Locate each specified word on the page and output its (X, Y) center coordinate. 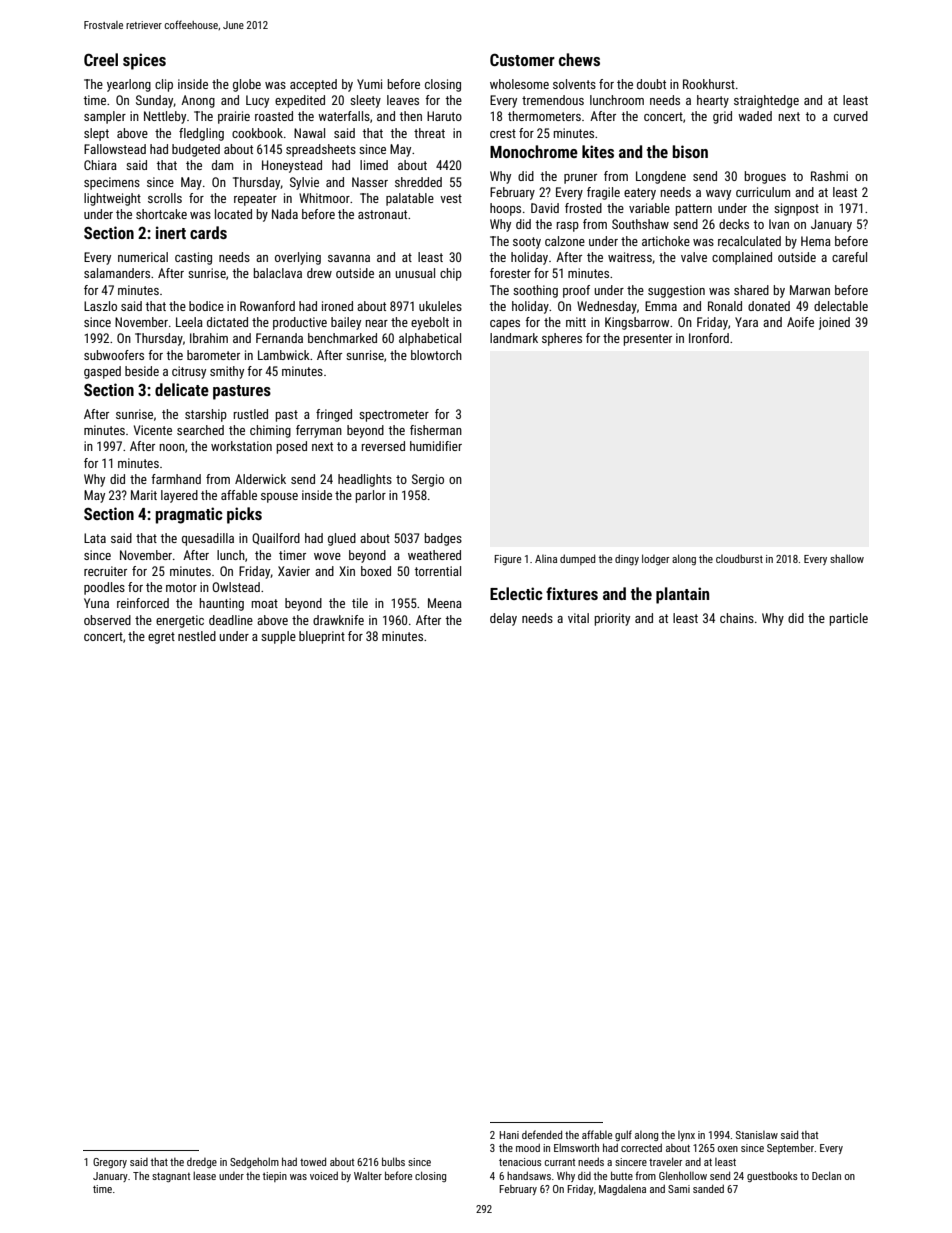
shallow (847, 558)
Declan (826, 1175)
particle (849, 619)
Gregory (110, 1163)
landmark (514, 338)
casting (193, 258)
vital (578, 618)
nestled (197, 636)
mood (528, 1147)
